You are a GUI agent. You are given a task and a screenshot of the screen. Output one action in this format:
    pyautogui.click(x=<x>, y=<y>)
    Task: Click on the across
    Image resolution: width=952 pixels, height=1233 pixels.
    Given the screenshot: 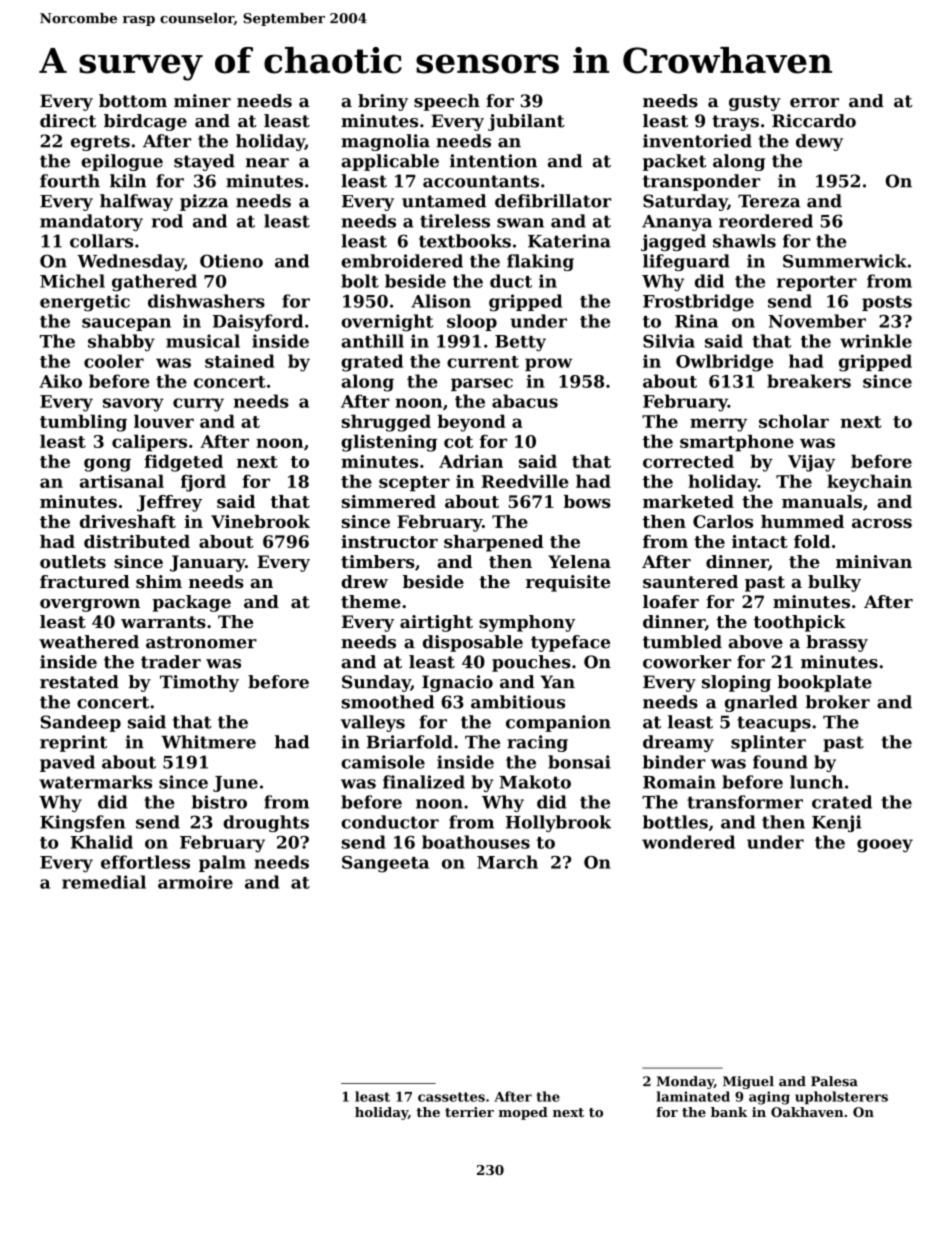 What is the action you would take?
    pyautogui.click(x=882, y=523)
